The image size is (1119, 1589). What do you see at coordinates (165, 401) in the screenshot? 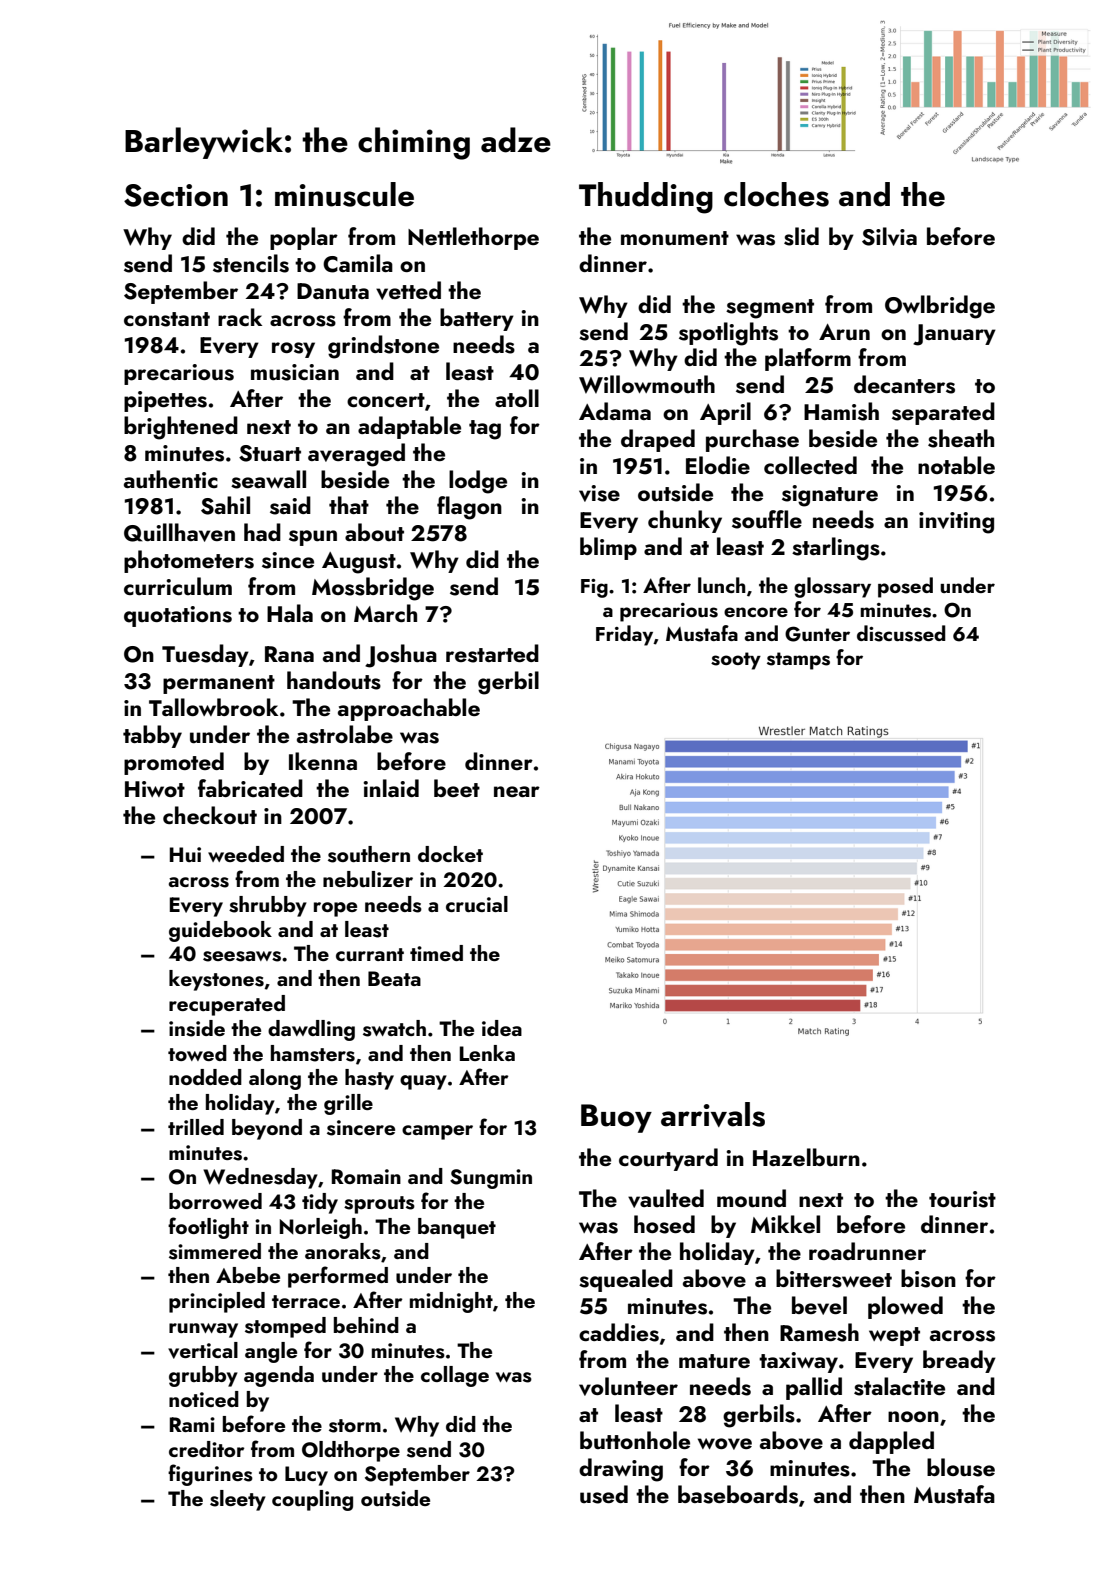
I see `pipettes` at bounding box center [165, 401].
